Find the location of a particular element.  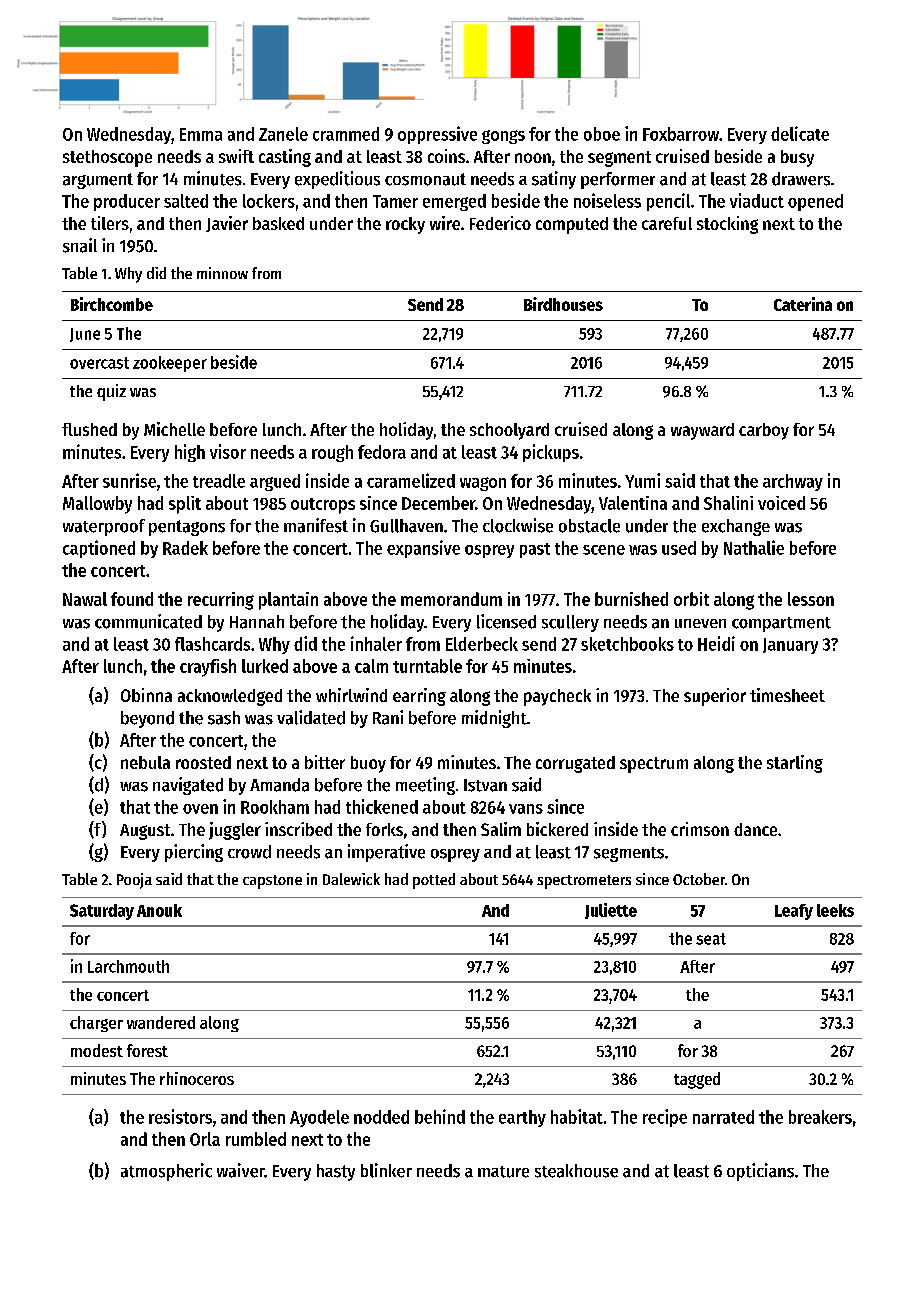

Rani is located at coordinates (388, 717).
